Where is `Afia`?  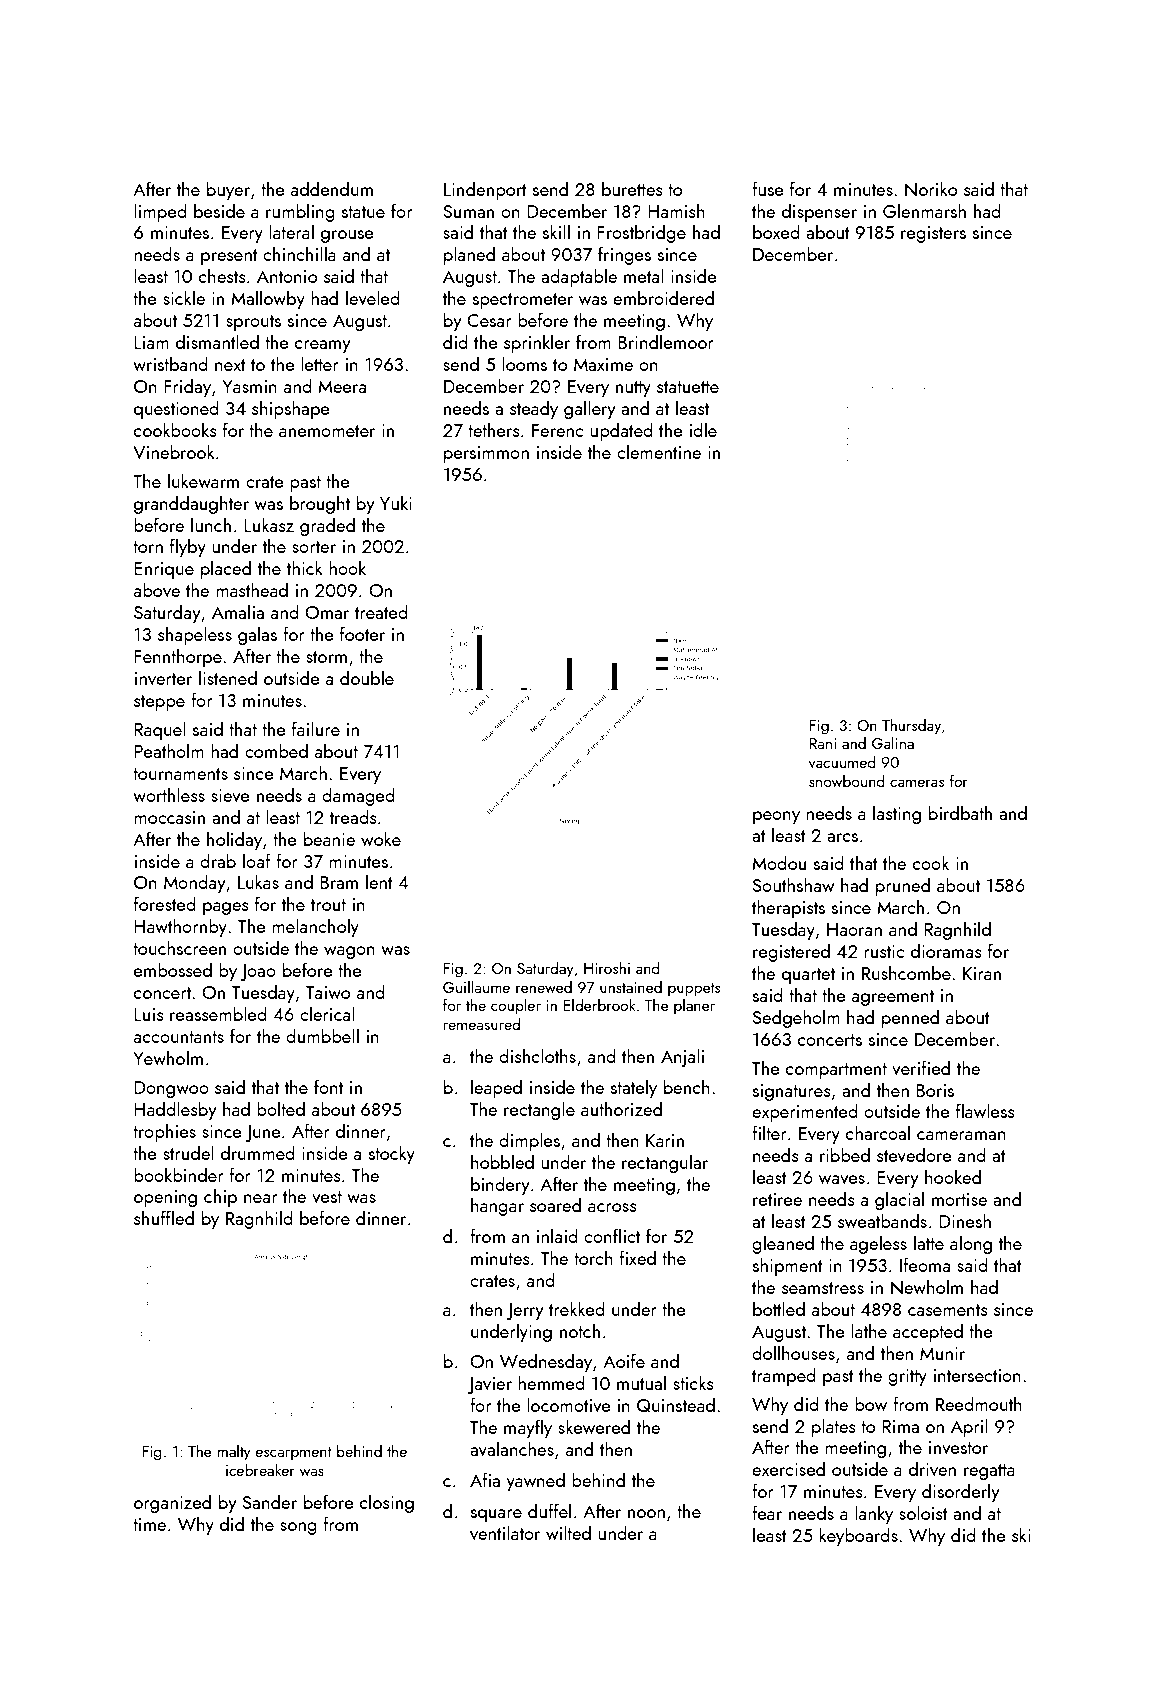 Afia is located at coordinates (485, 1479).
